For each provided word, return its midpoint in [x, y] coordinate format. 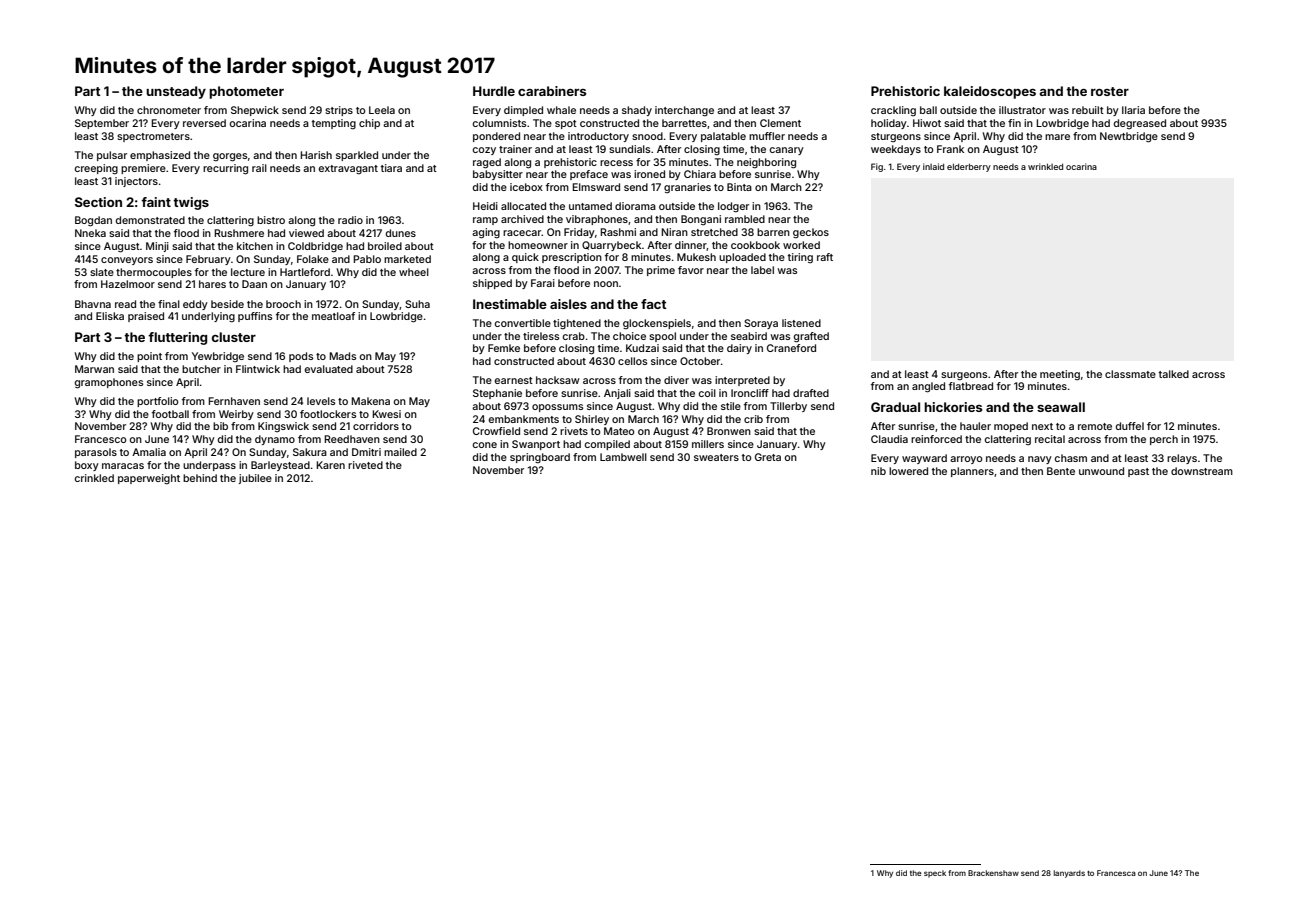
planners [972, 472]
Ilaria [1133, 110]
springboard [540, 458]
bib [220, 426]
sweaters [716, 457]
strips [339, 111]
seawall [1061, 407]
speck [935, 874]
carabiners [552, 91]
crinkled [94, 478]
